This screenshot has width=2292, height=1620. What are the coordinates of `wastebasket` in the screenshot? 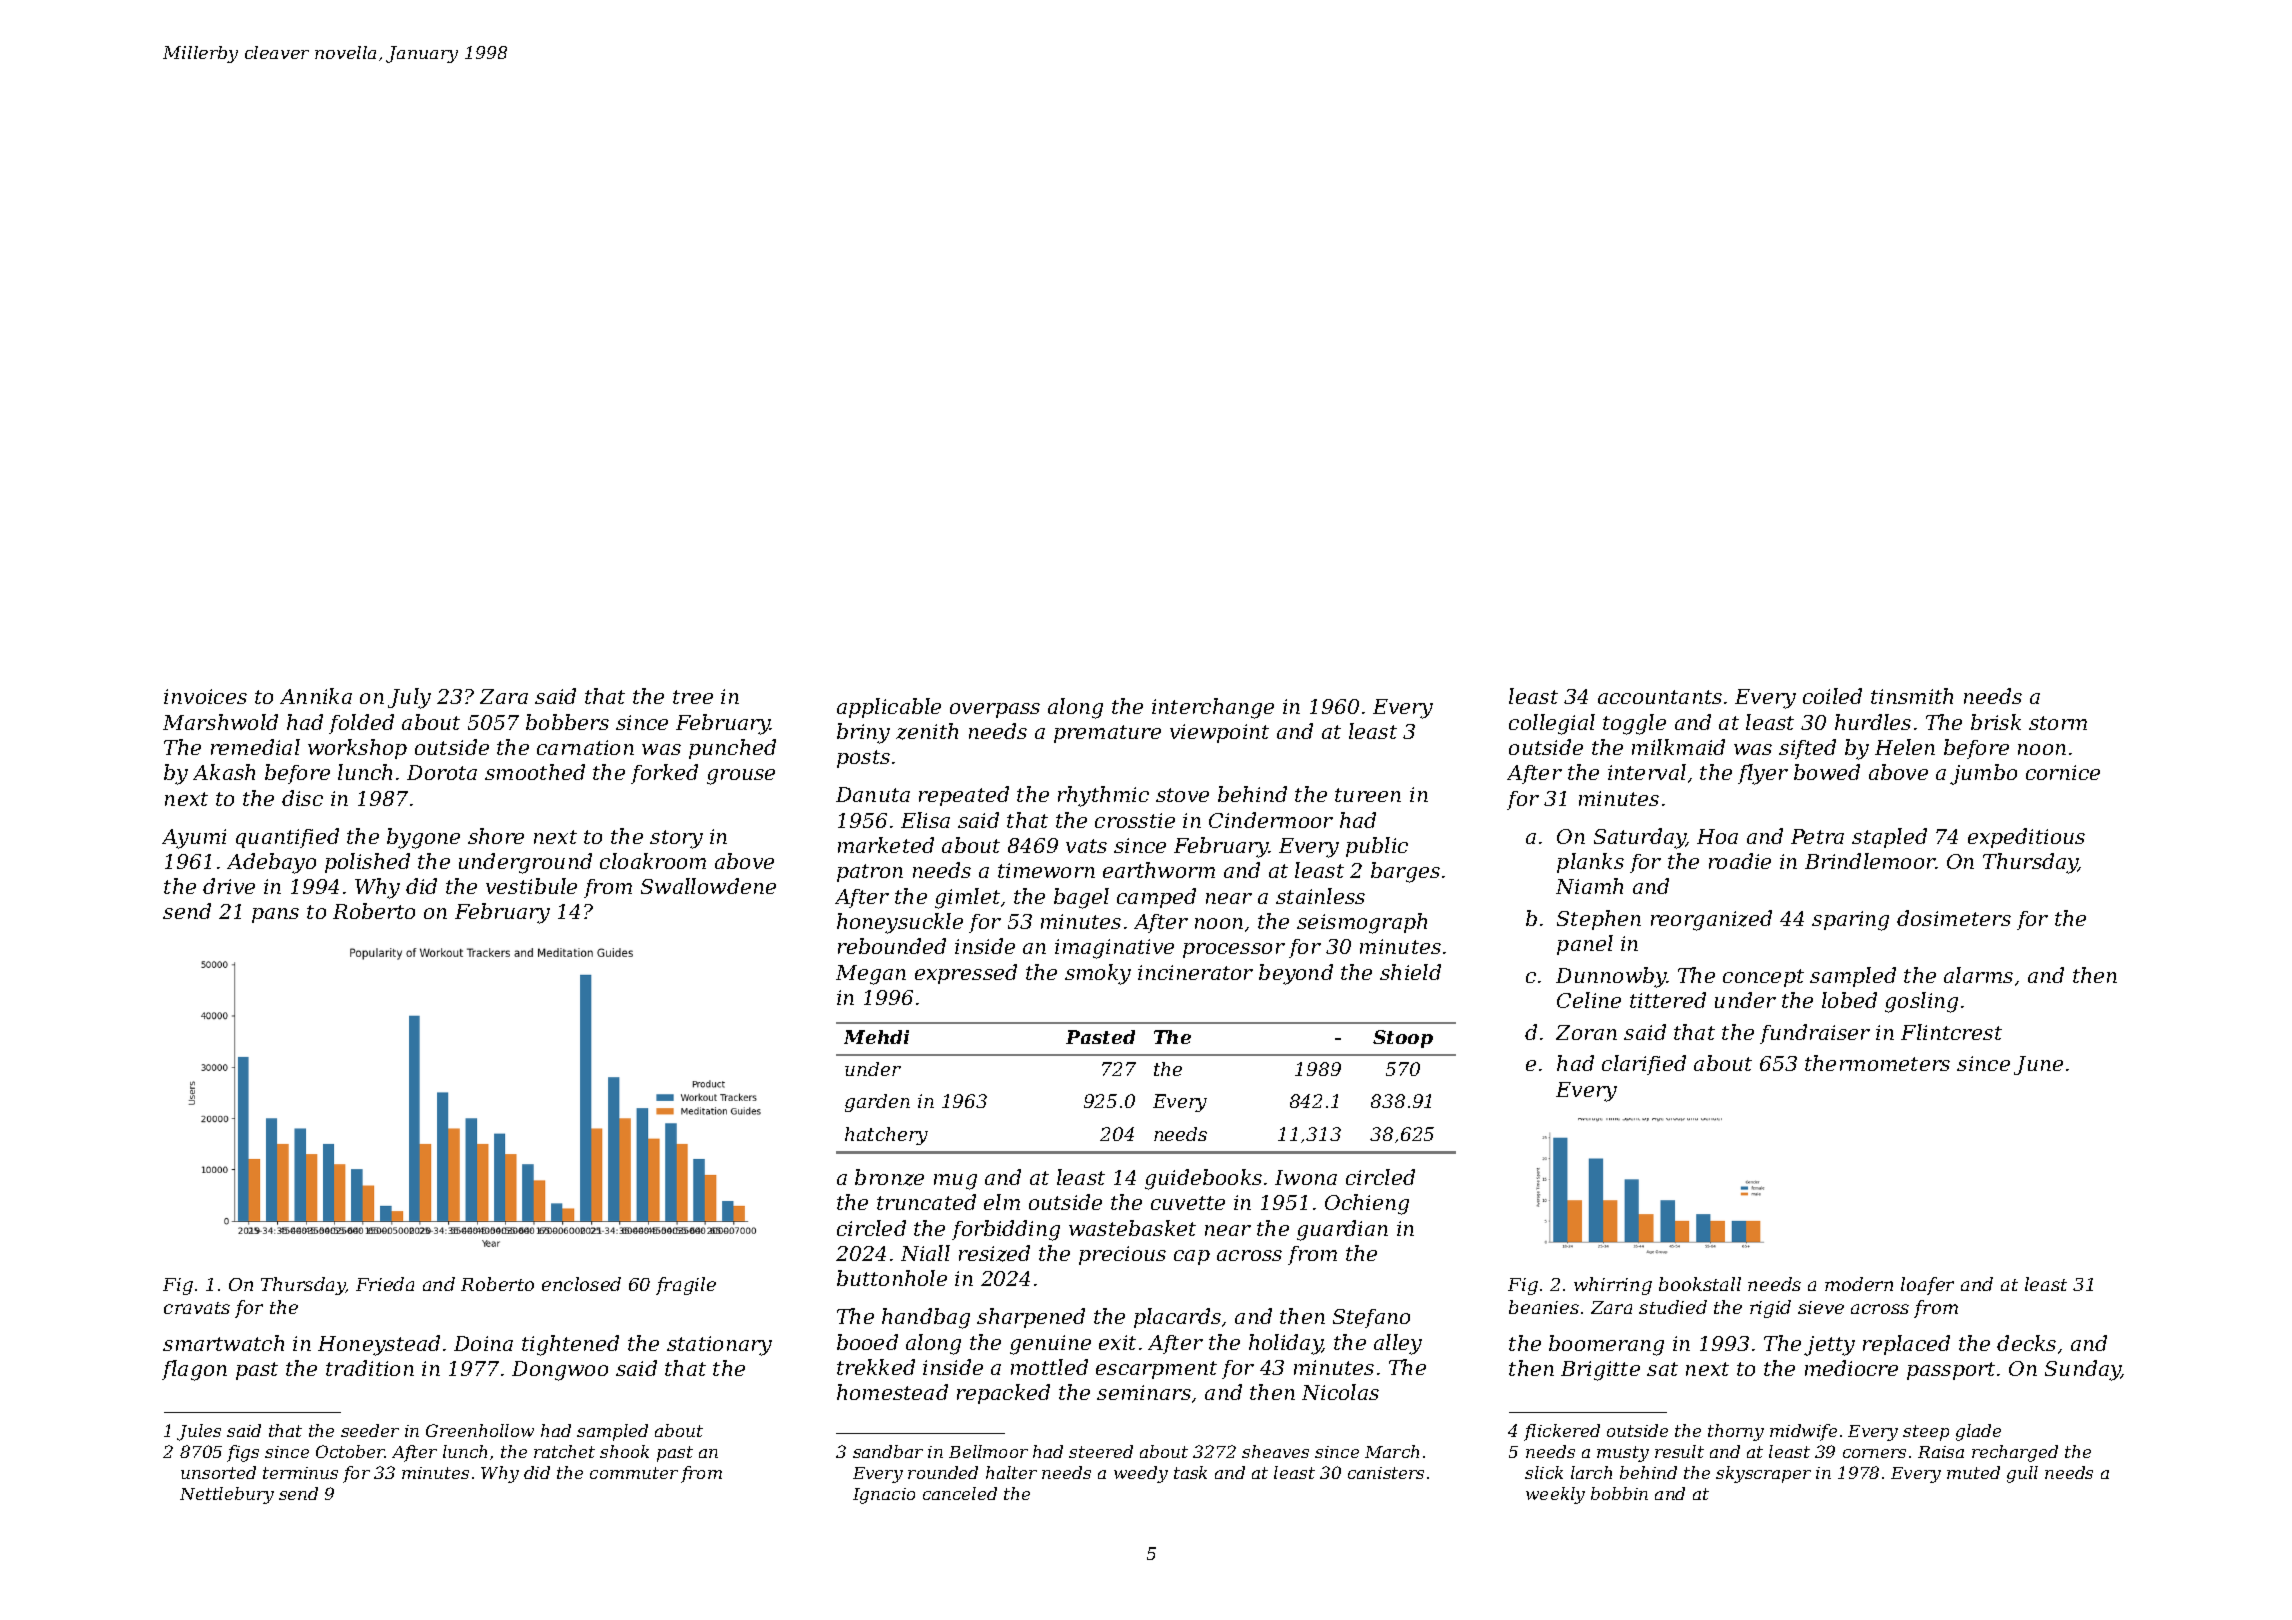 It's located at (1132, 1228).
